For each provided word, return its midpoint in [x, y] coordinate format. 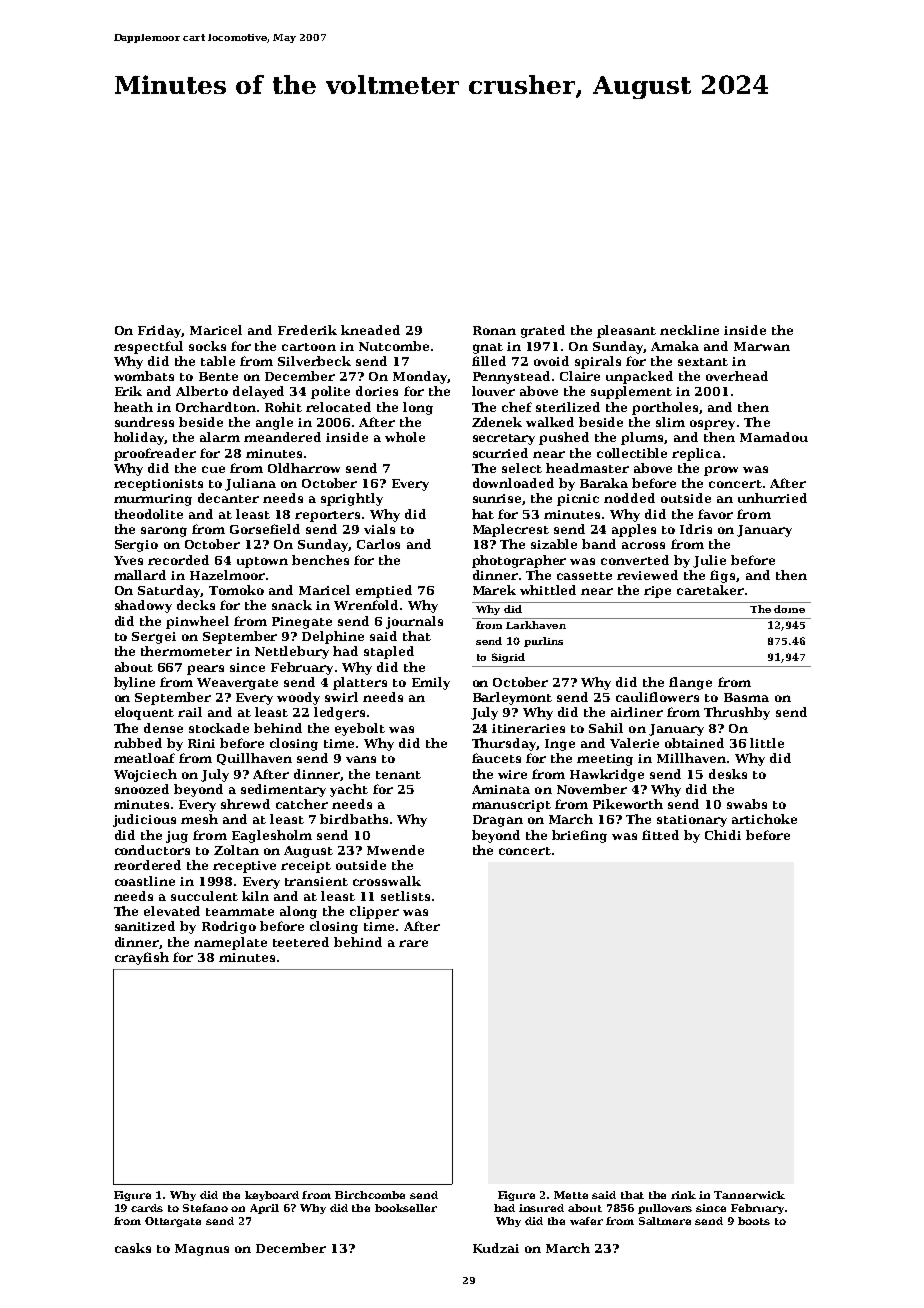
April [264, 1209]
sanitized [145, 926]
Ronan [494, 330]
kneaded [370, 330]
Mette [571, 1195]
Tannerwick [749, 1195]
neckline [689, 330]
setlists [405, 896]
